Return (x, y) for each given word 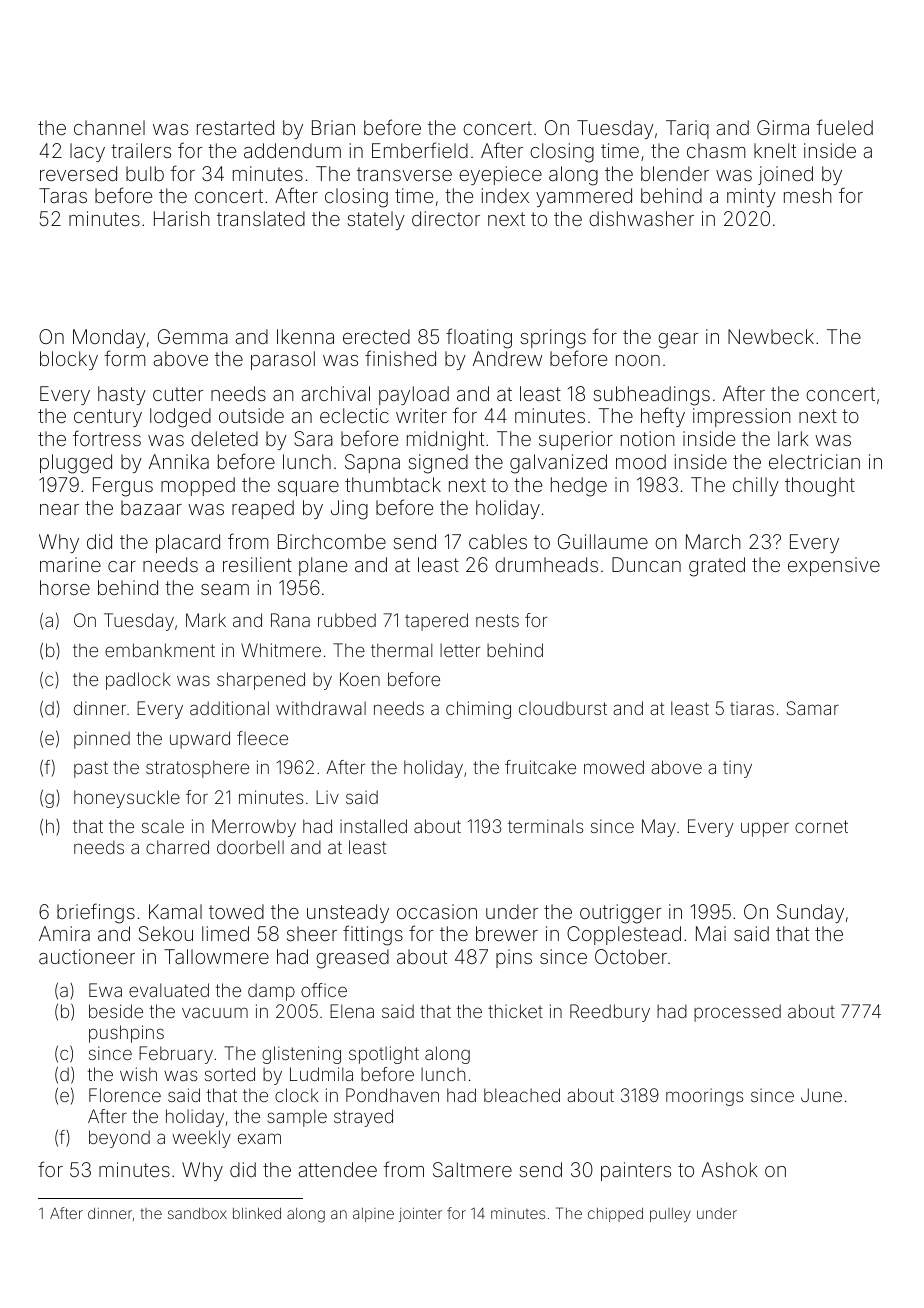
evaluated (169, 990)
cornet (821, 826)
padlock (138, 681)
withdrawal (321, 708)
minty (751, 197)
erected (376, 336)
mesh (808, 195)
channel (109, 127)
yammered (584, 197)
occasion (437, 911)
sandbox (197, 1213)
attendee (338, 1169)
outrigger (621, 914)
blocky (69, 360)
